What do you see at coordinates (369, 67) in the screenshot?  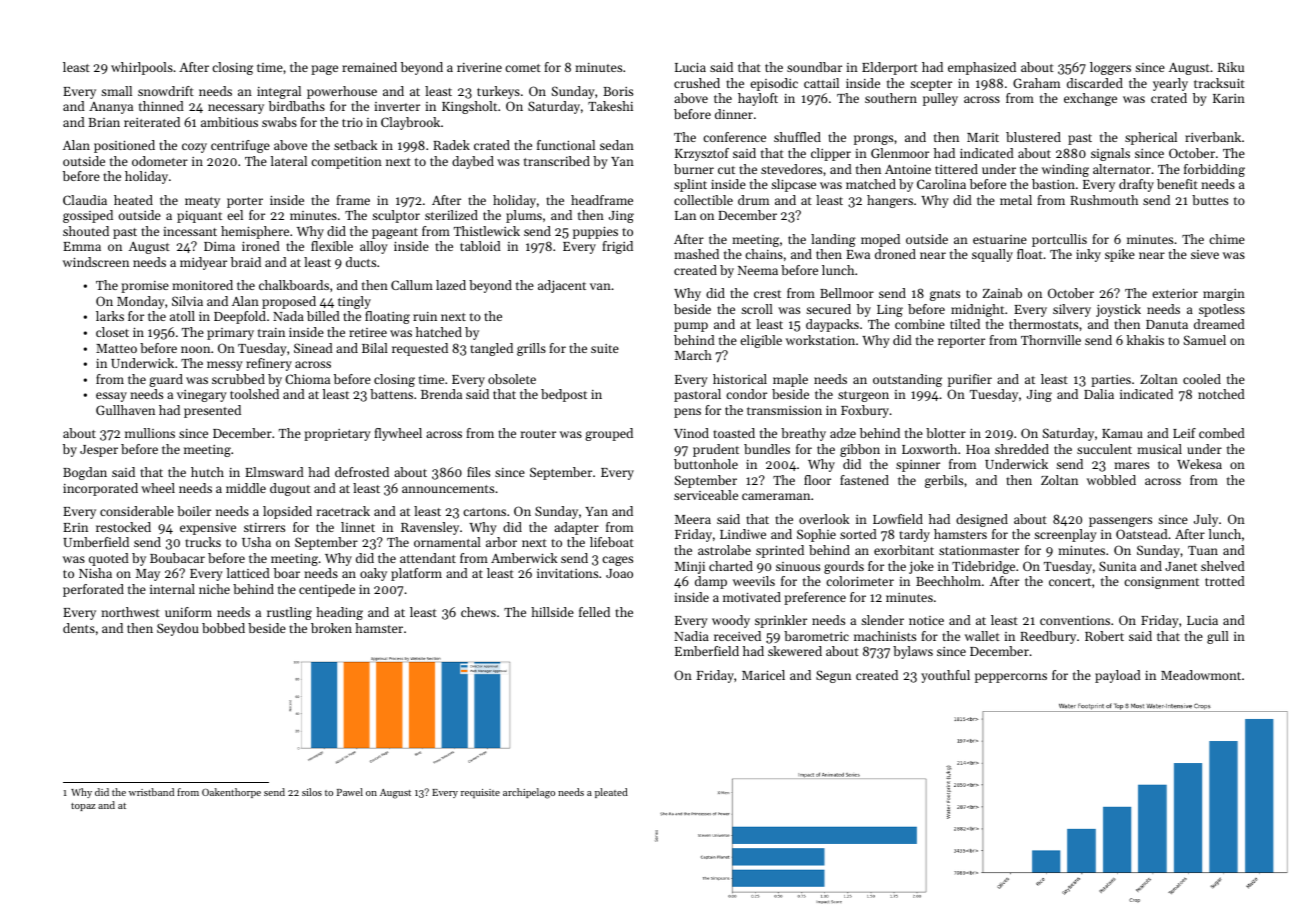 I see `remained` at bounding box center [369, 67].
